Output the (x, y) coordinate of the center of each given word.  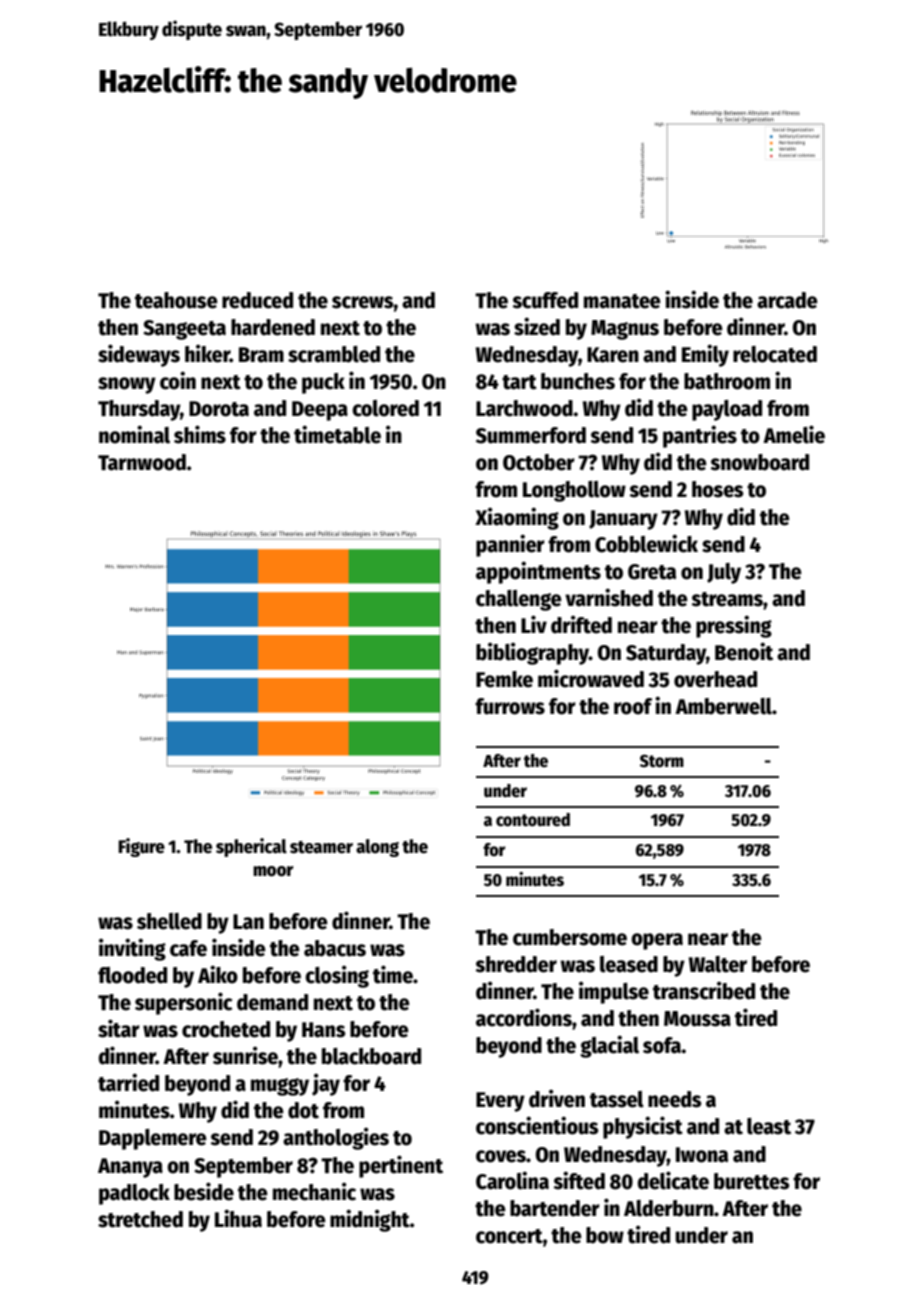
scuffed (545, 300)
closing (337, 976)
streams (727, 599)
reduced (257, 300)
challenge (519, 600)
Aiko (218, 974)
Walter (718, 964)
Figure (141, 847)
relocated (775, 354)
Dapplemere (153, 1139)
